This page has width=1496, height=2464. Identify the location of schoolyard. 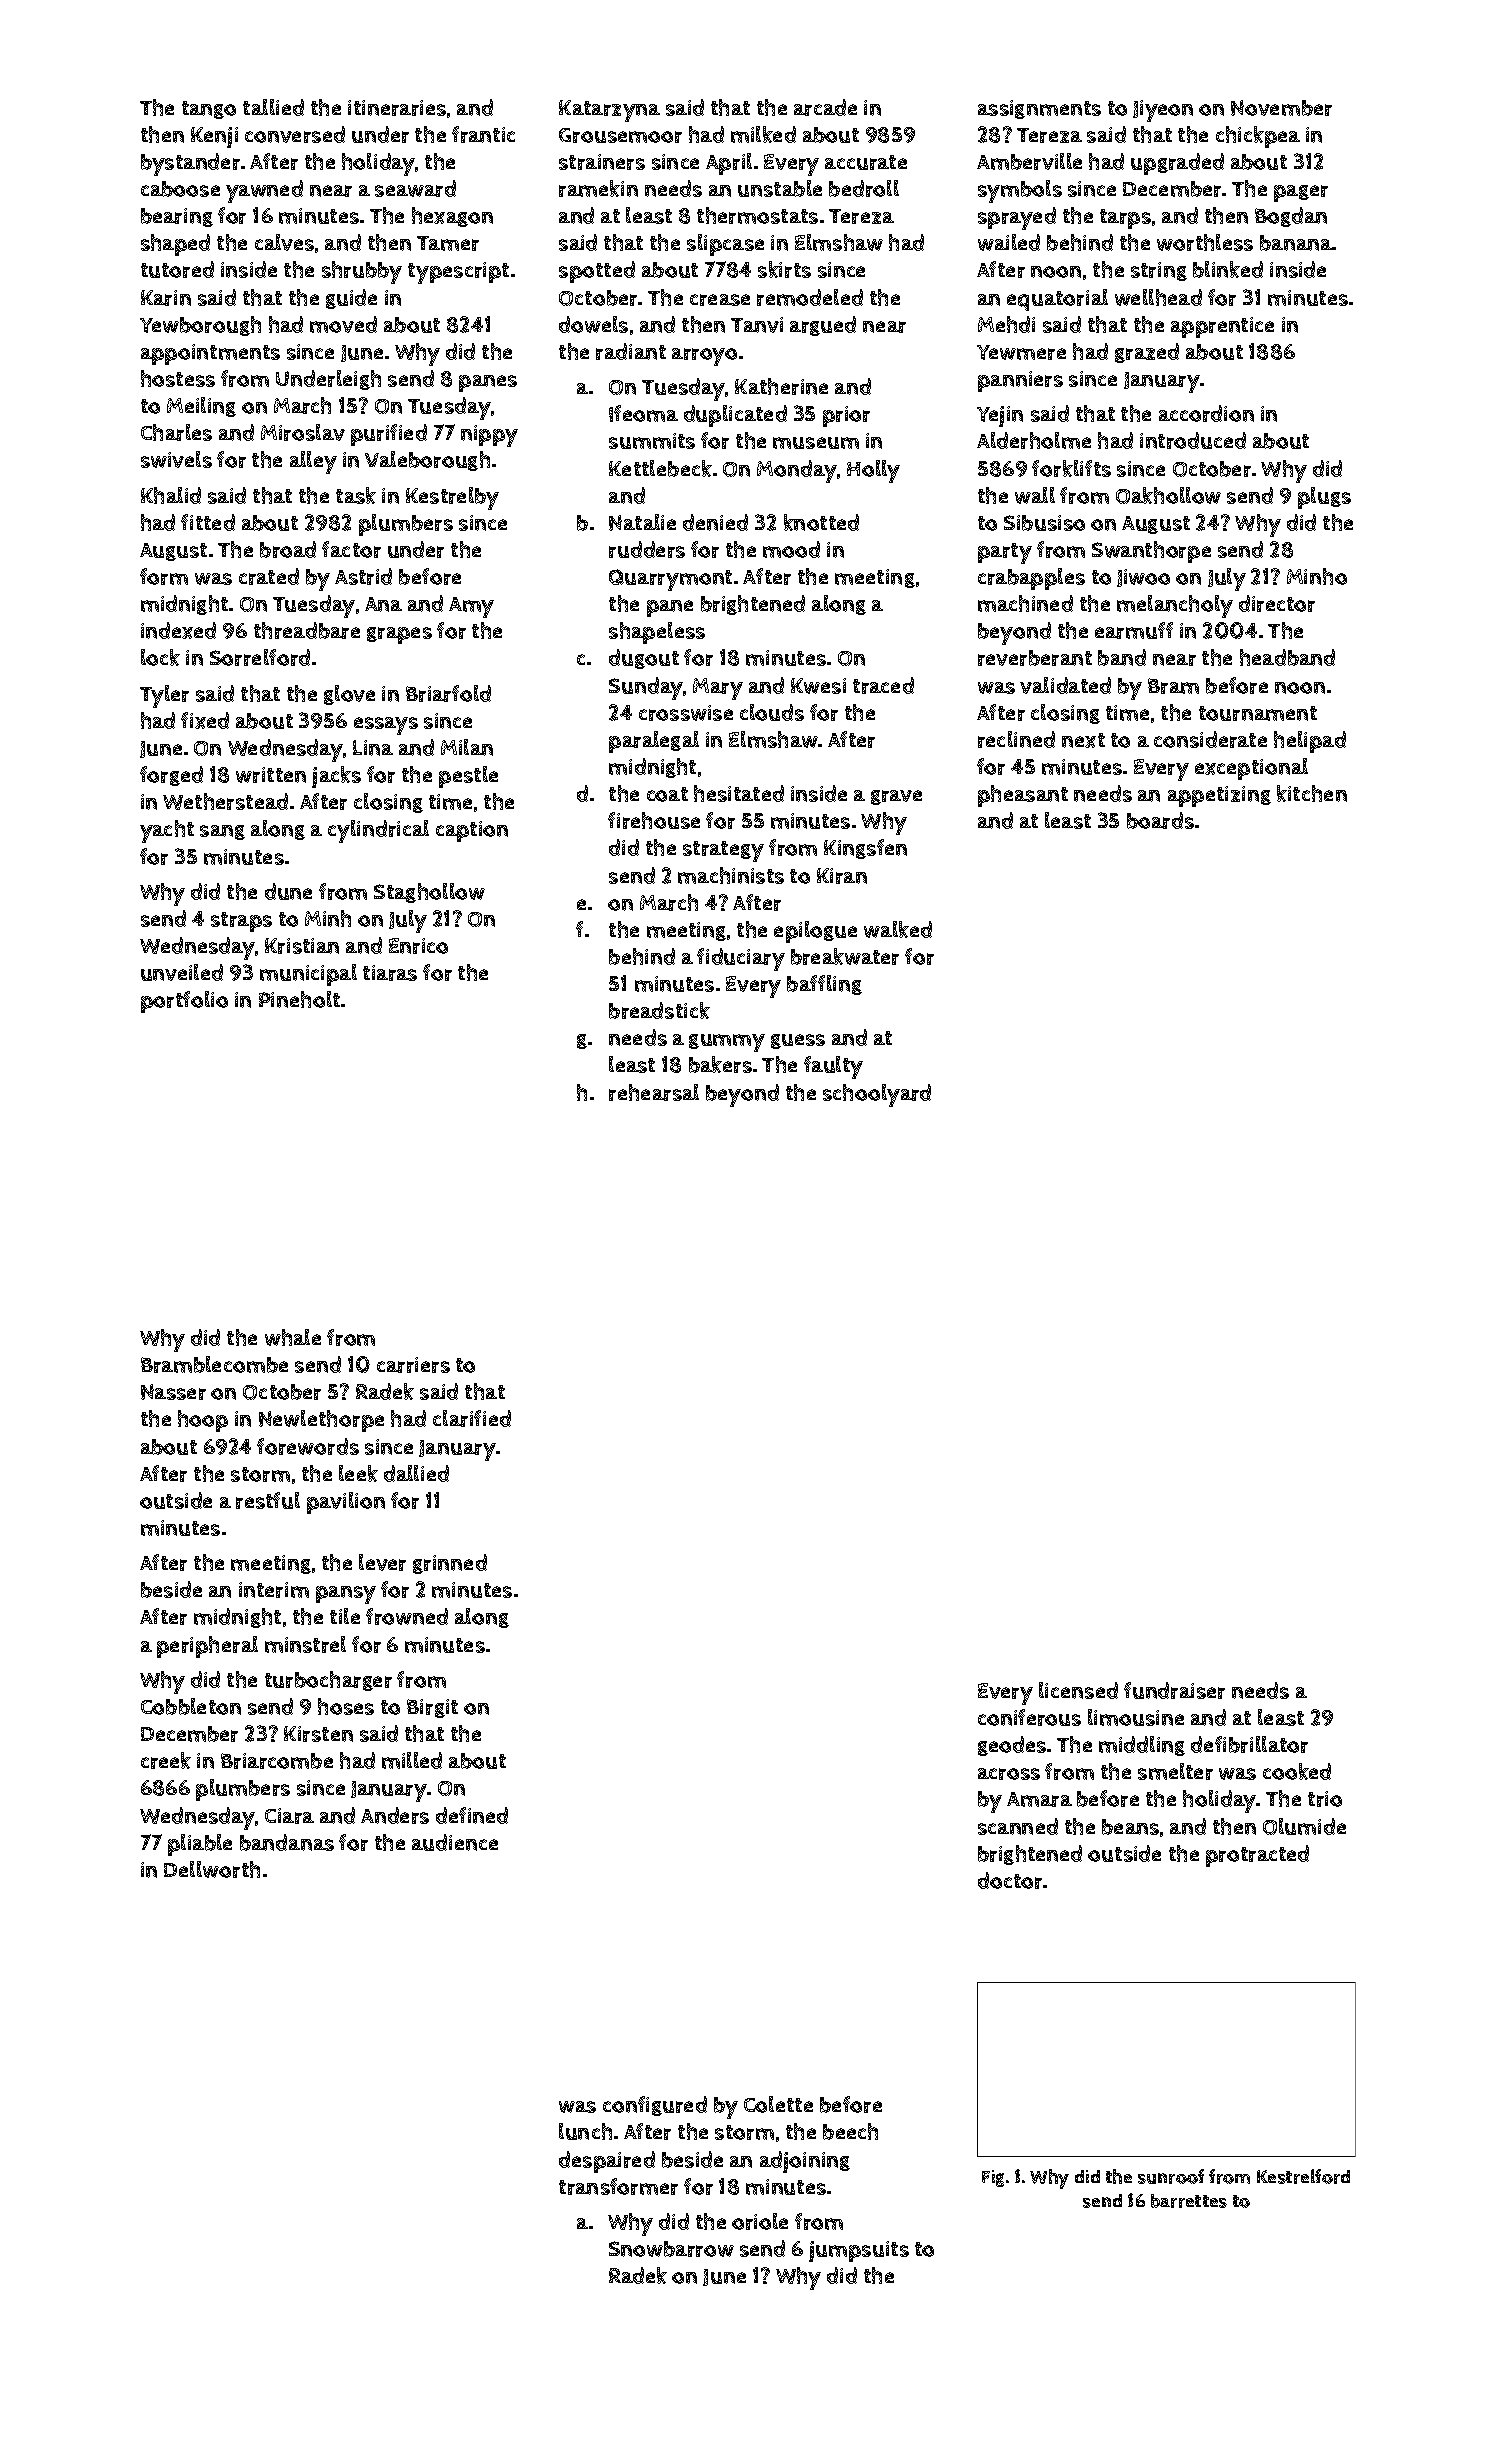
(877, 1095).
